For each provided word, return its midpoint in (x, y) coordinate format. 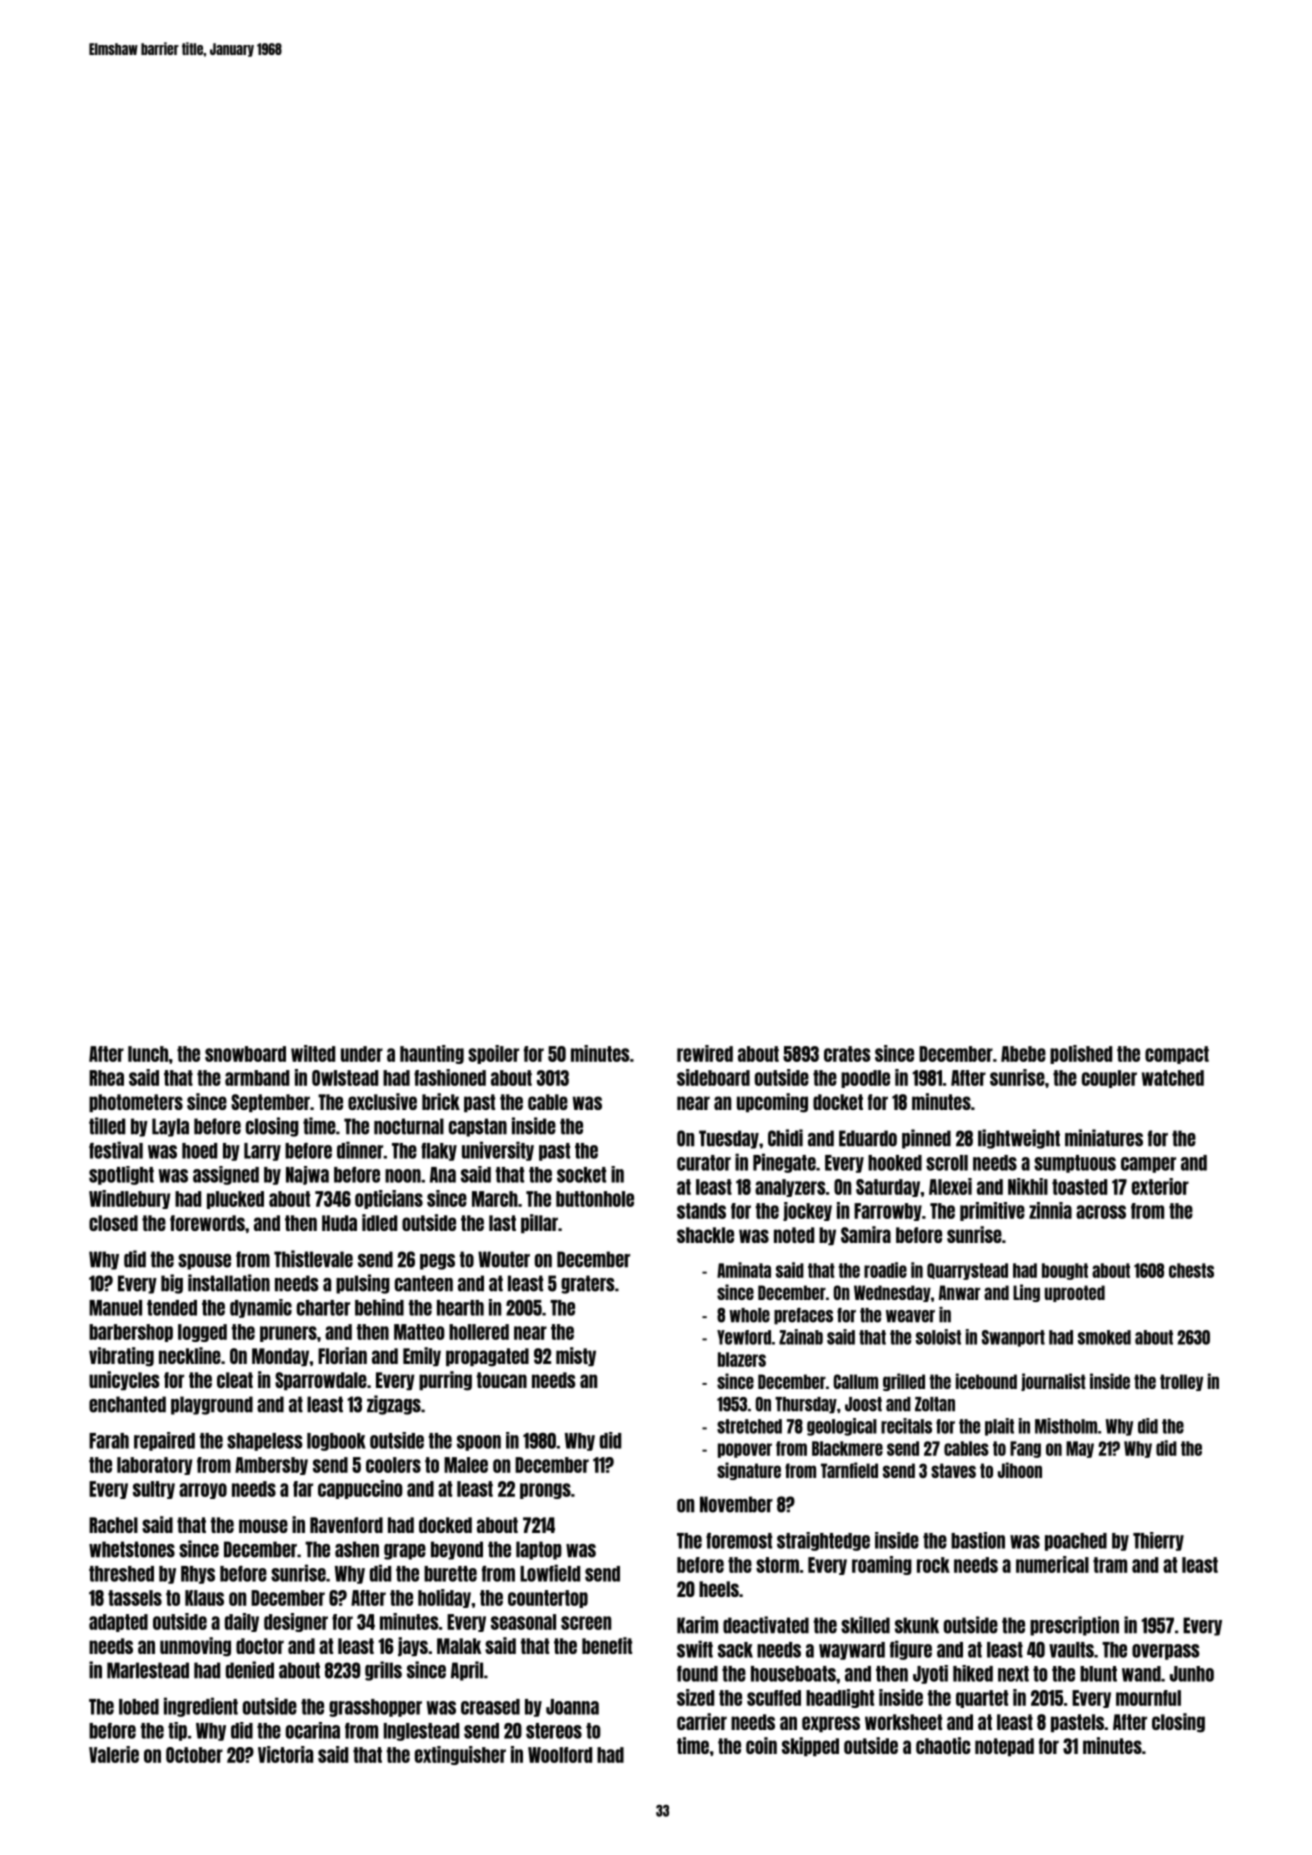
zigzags (394, 1405)
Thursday (806, 1405)
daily (242, 1622)
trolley (1181, 1382)
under (362, 1054)
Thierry (1158, 1541)
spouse (204, 1262)
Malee (466, 1465)
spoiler (493, 1054)
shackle (705, 1235)
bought (1065, 1271)
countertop (548, 1599)
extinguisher (460, 1755)
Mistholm (1066, 1426)
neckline (190, 1355)
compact (1177, 1055)
